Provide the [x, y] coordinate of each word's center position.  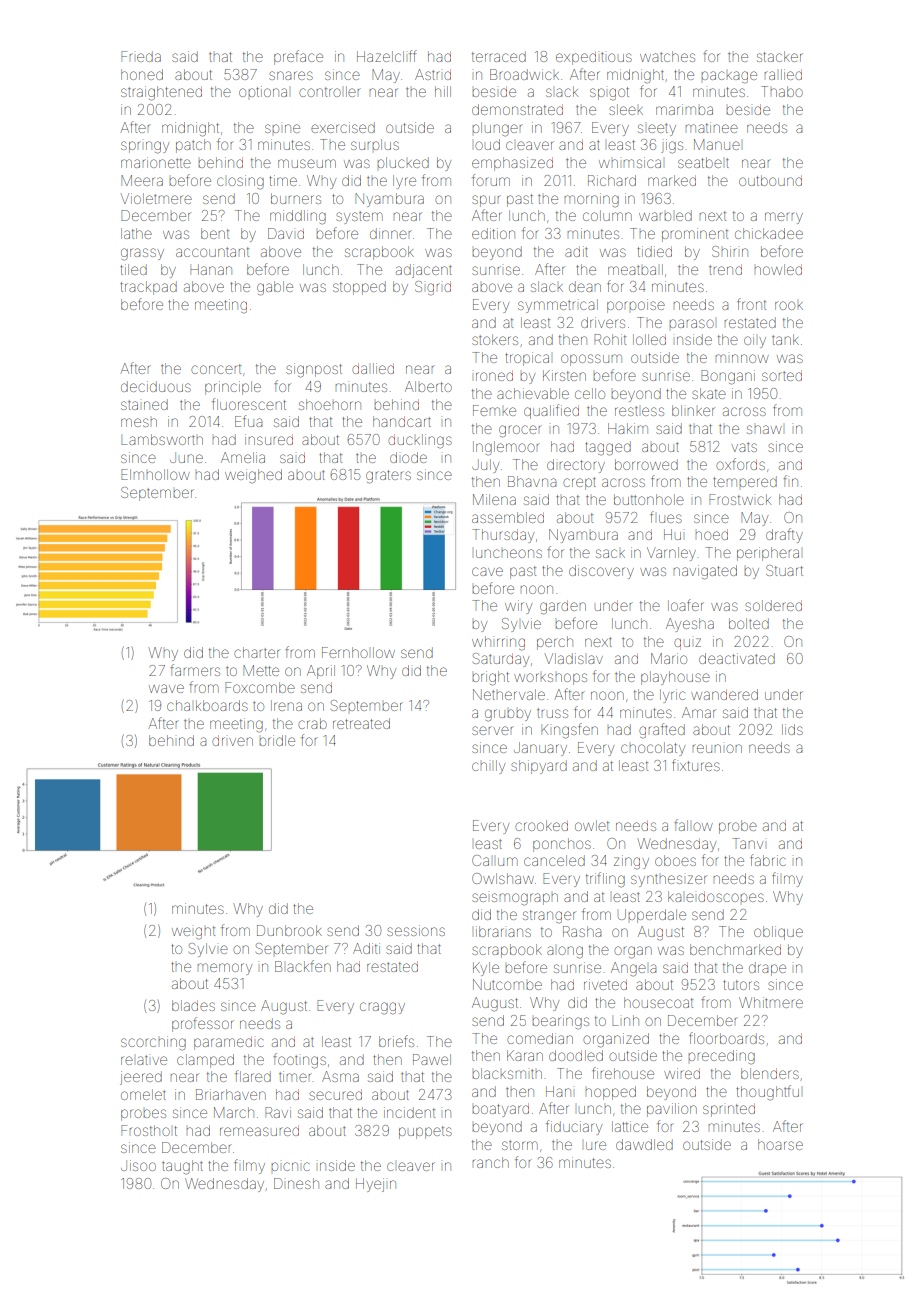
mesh [139, 422]
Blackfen [303, 966]
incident [409, 1112]
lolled [649, 339]
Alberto [428, 386]
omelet [143, 1094]
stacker [780, 56]
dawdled [644, 1144]
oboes [675, 860]
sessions [416, 930]
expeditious [594, 58]
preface [298, 57]
